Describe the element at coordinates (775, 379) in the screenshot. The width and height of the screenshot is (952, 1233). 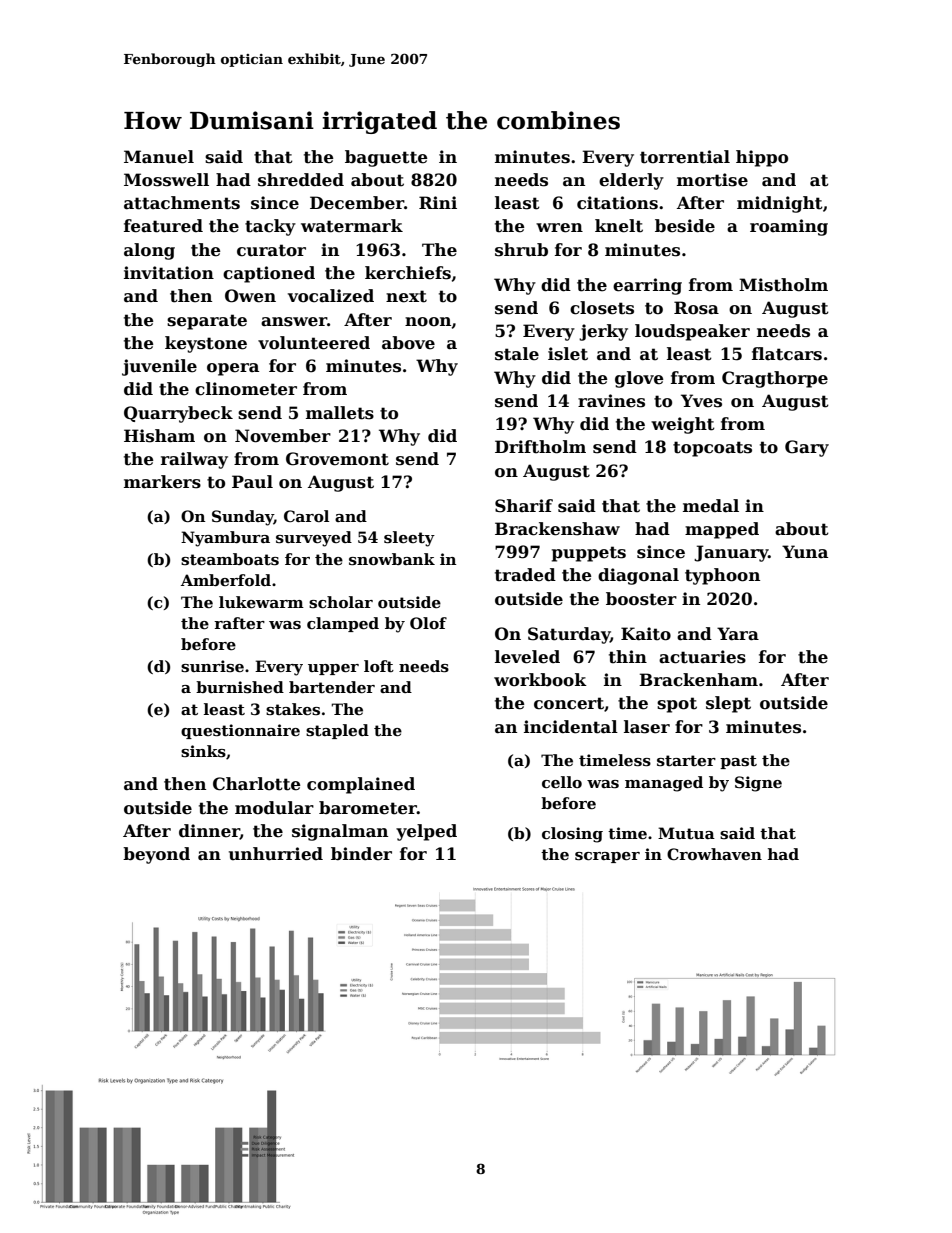
I see `Cragthorpe` at that location.
